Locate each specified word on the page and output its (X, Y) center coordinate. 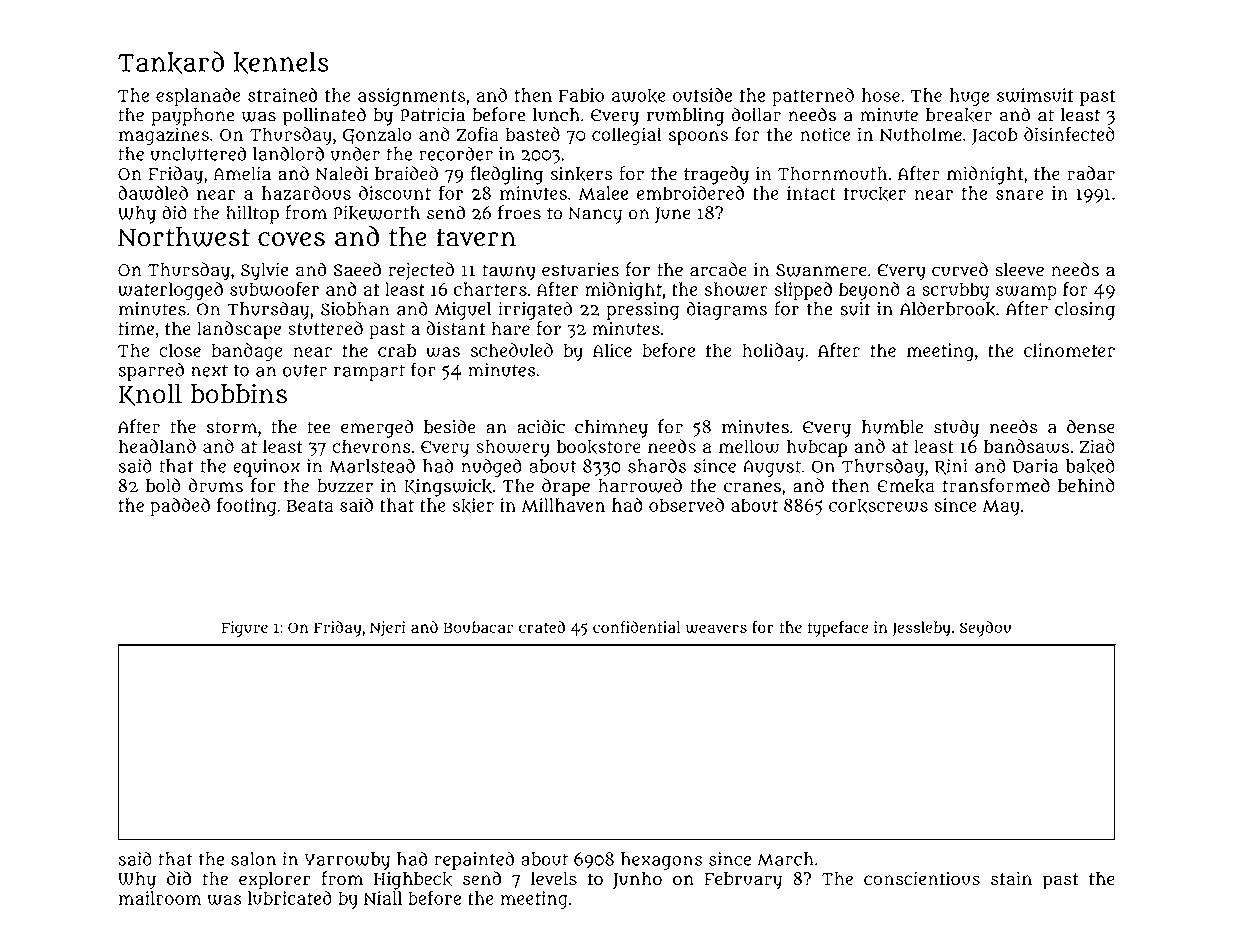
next (209, 370)
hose (881, 95)
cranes (752, 487)
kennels (281, 63)
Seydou (985, 629)
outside (702, 95)
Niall (383, 898)
